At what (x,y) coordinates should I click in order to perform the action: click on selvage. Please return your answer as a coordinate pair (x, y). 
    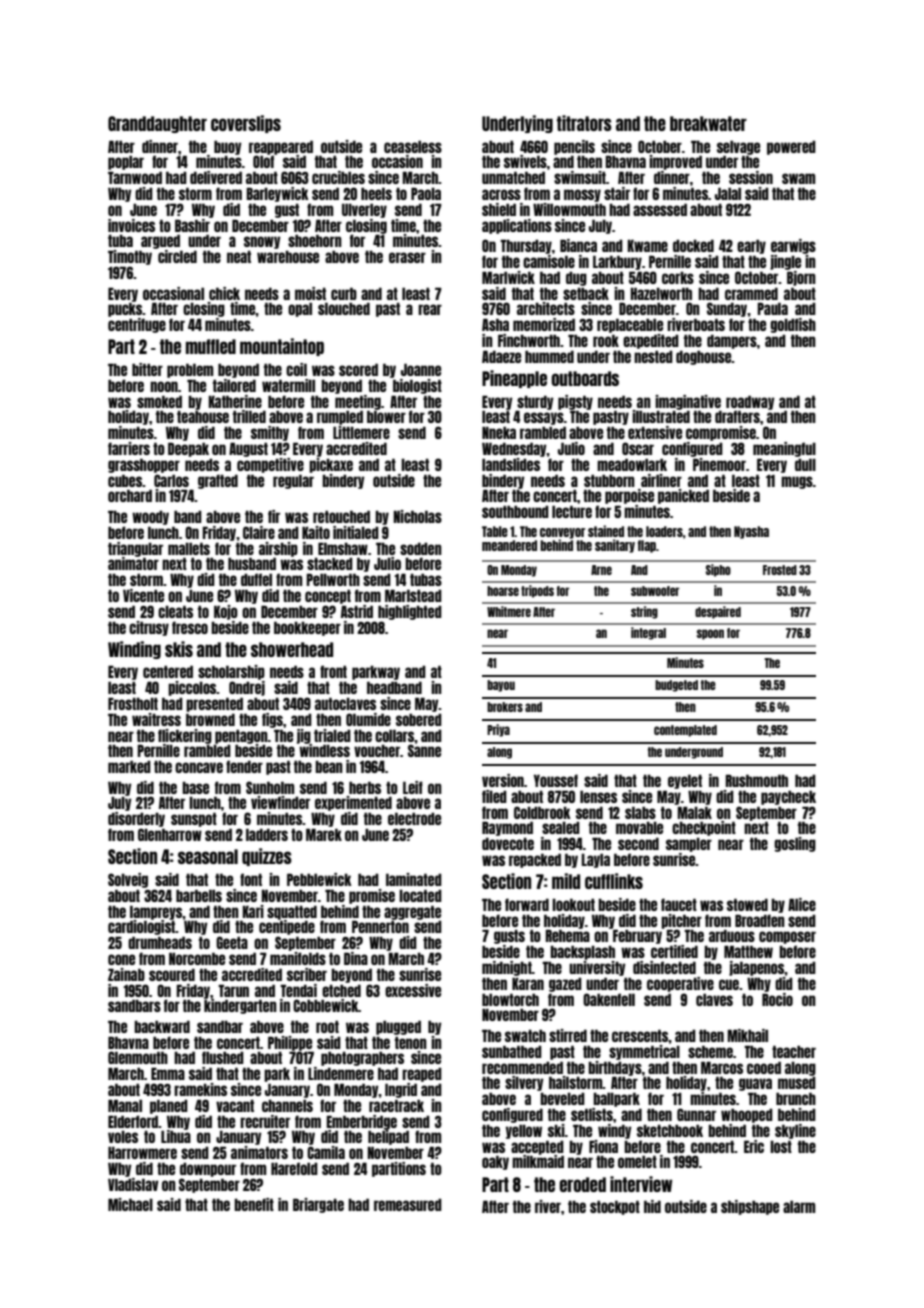
    Looking at the image, I should click on (738, 147).
